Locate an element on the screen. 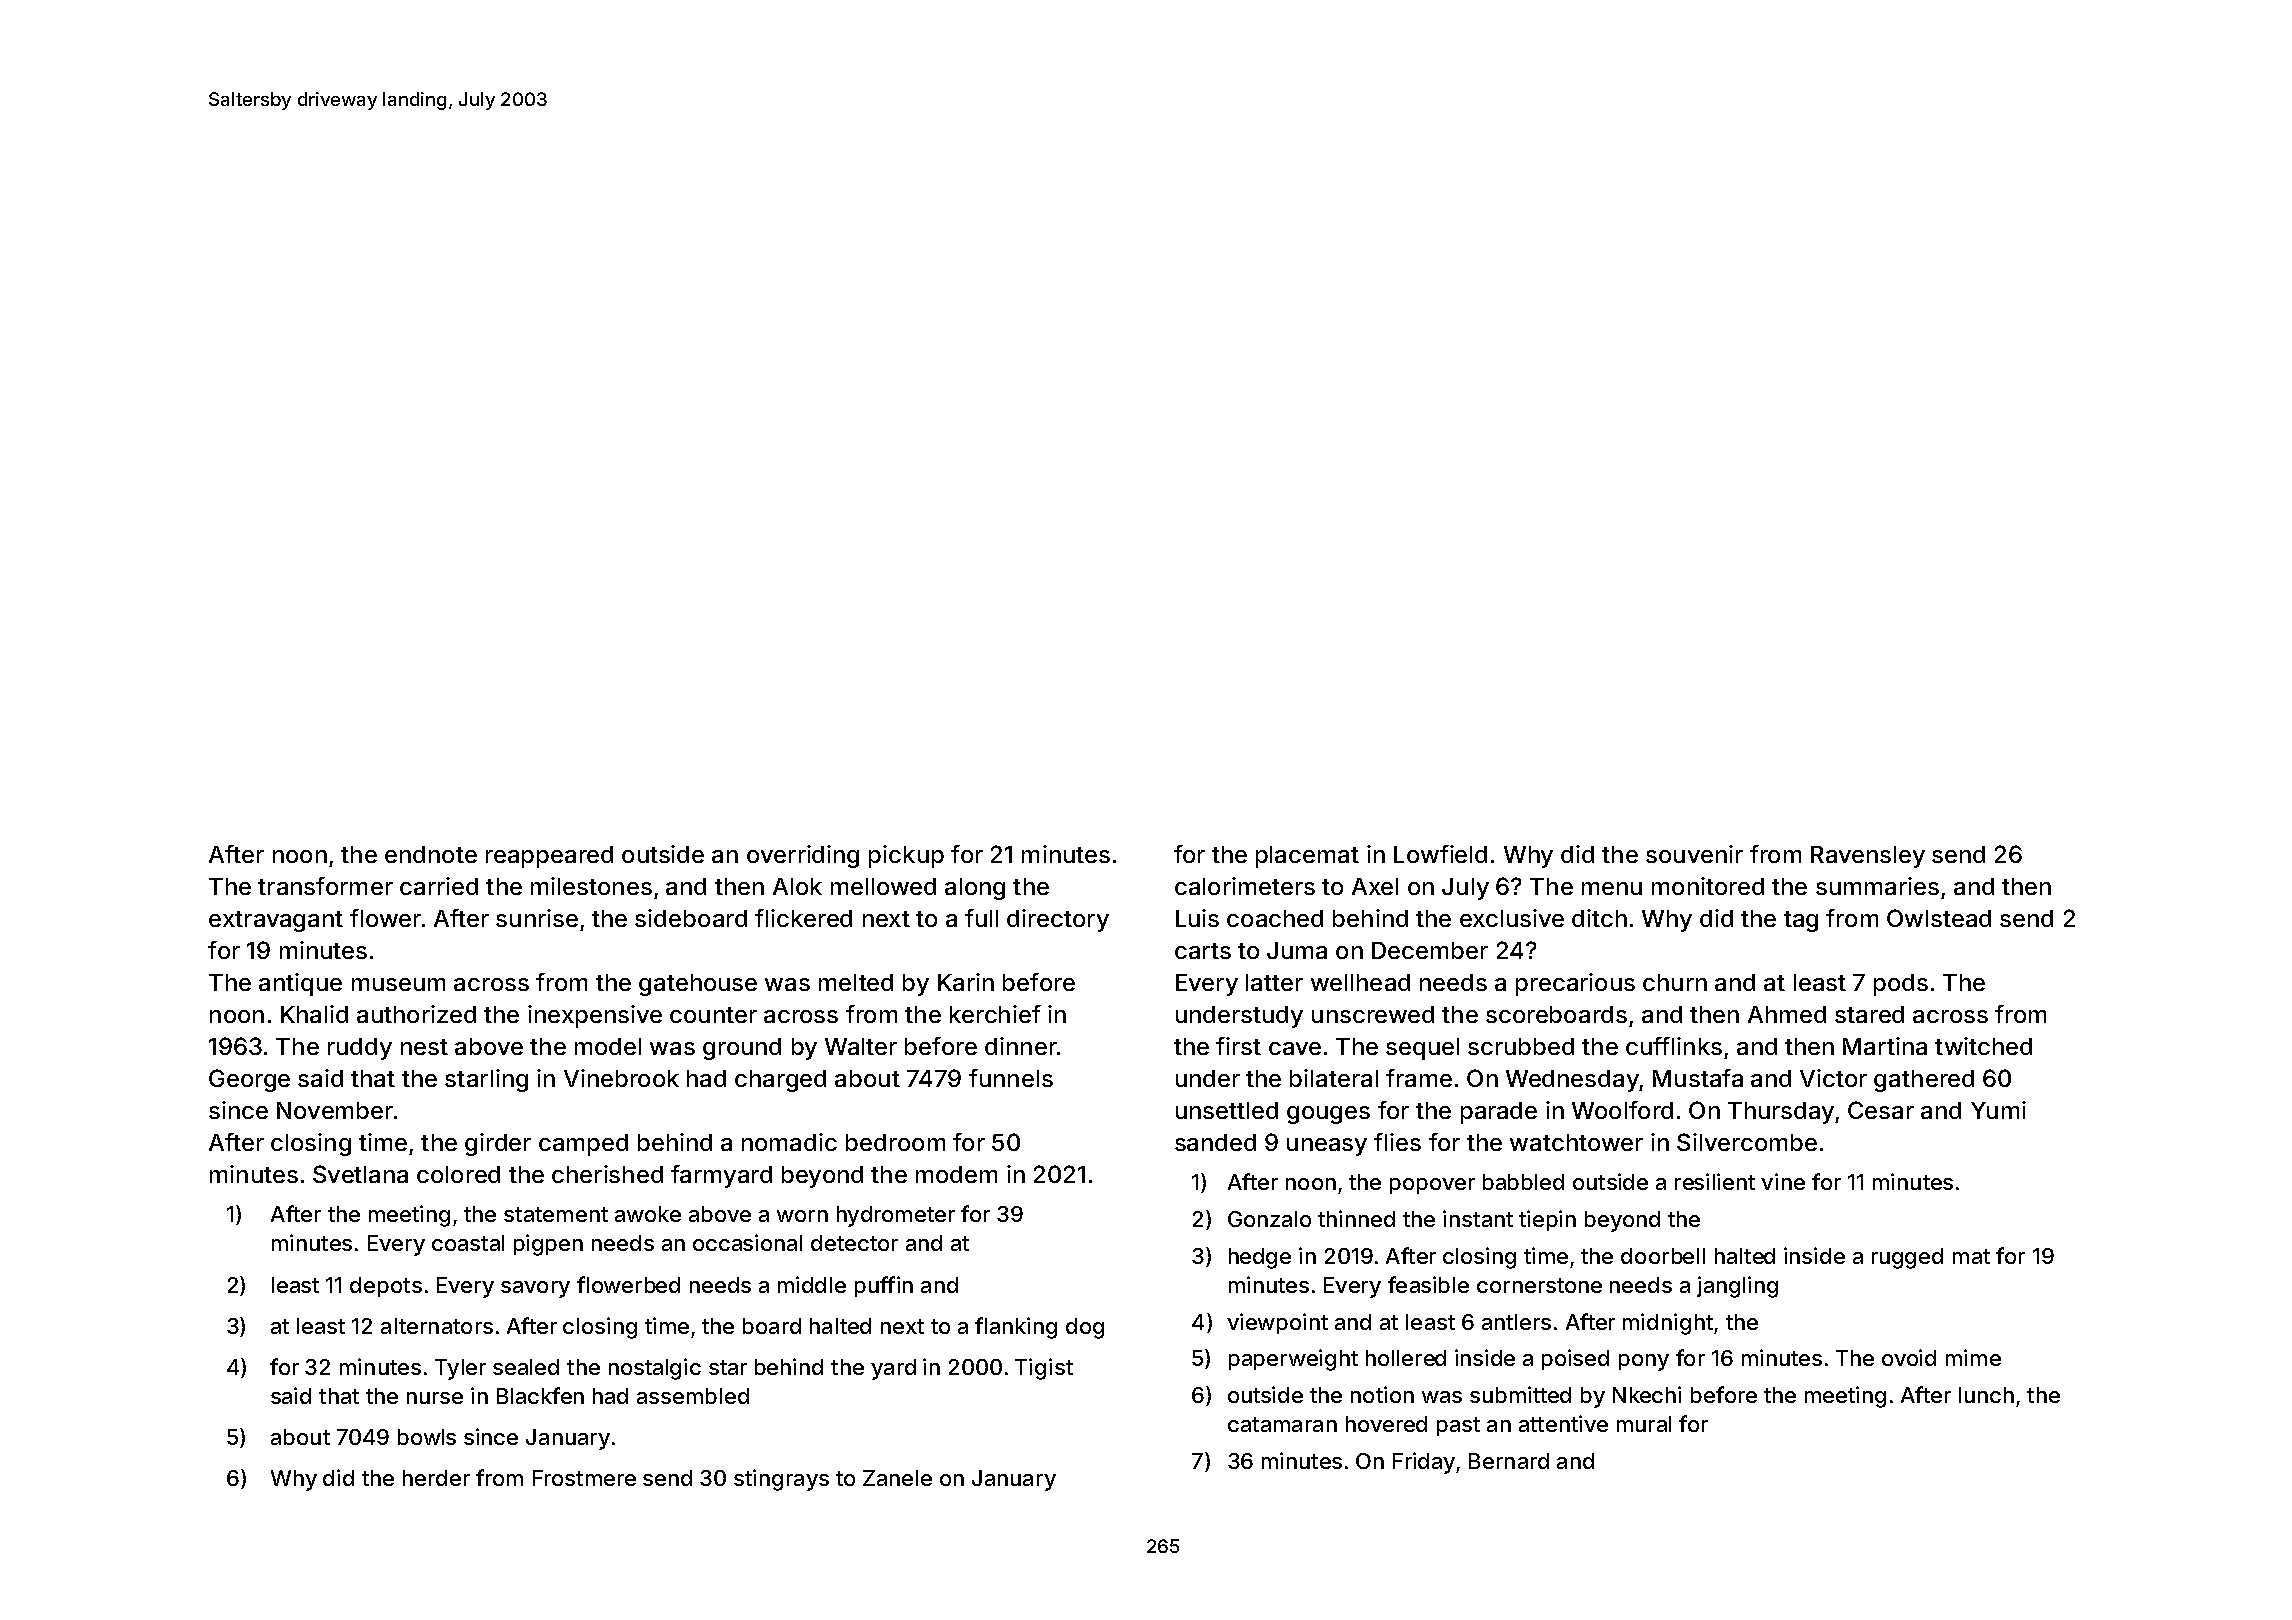  depots is located at coordinates (386, 1287).
